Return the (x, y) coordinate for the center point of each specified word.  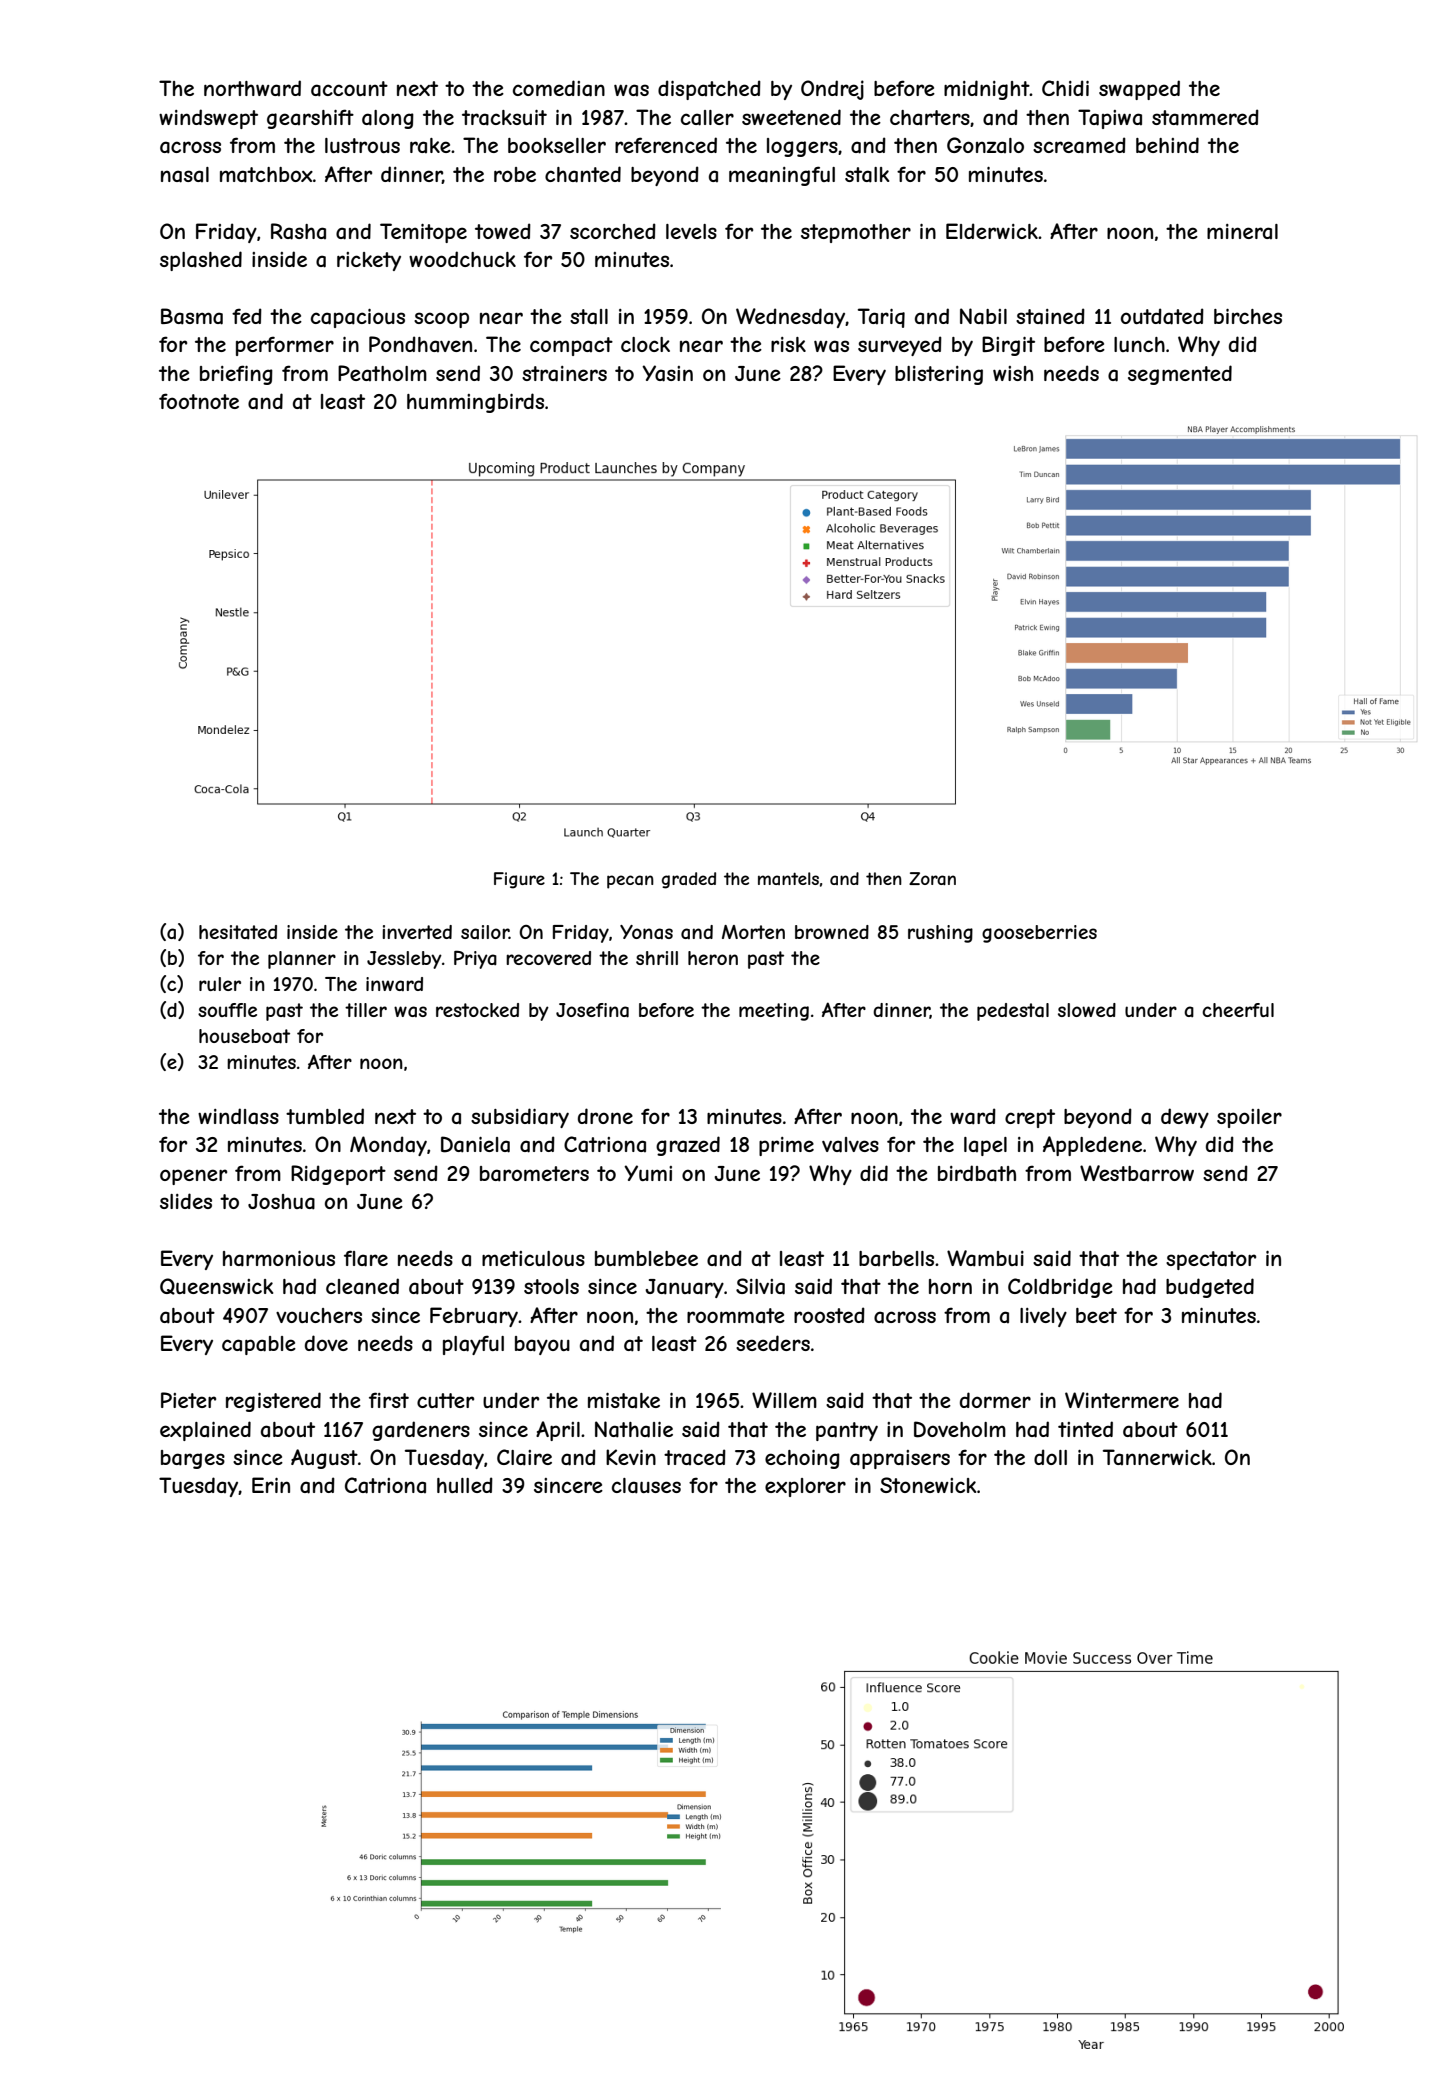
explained (205, 1431)
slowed (1087, 1010)
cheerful (1238, 1010)
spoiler (1249, 1118)
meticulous (533, 1258)
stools (551, 1286)
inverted (417, 932)
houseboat (244, 1036)
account (349, 89)
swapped (1139, 90)
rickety (369, 261)
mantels (788, 878)
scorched (613, 231)
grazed (688, 1146)
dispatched (709, 90)
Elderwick (992, 231)
